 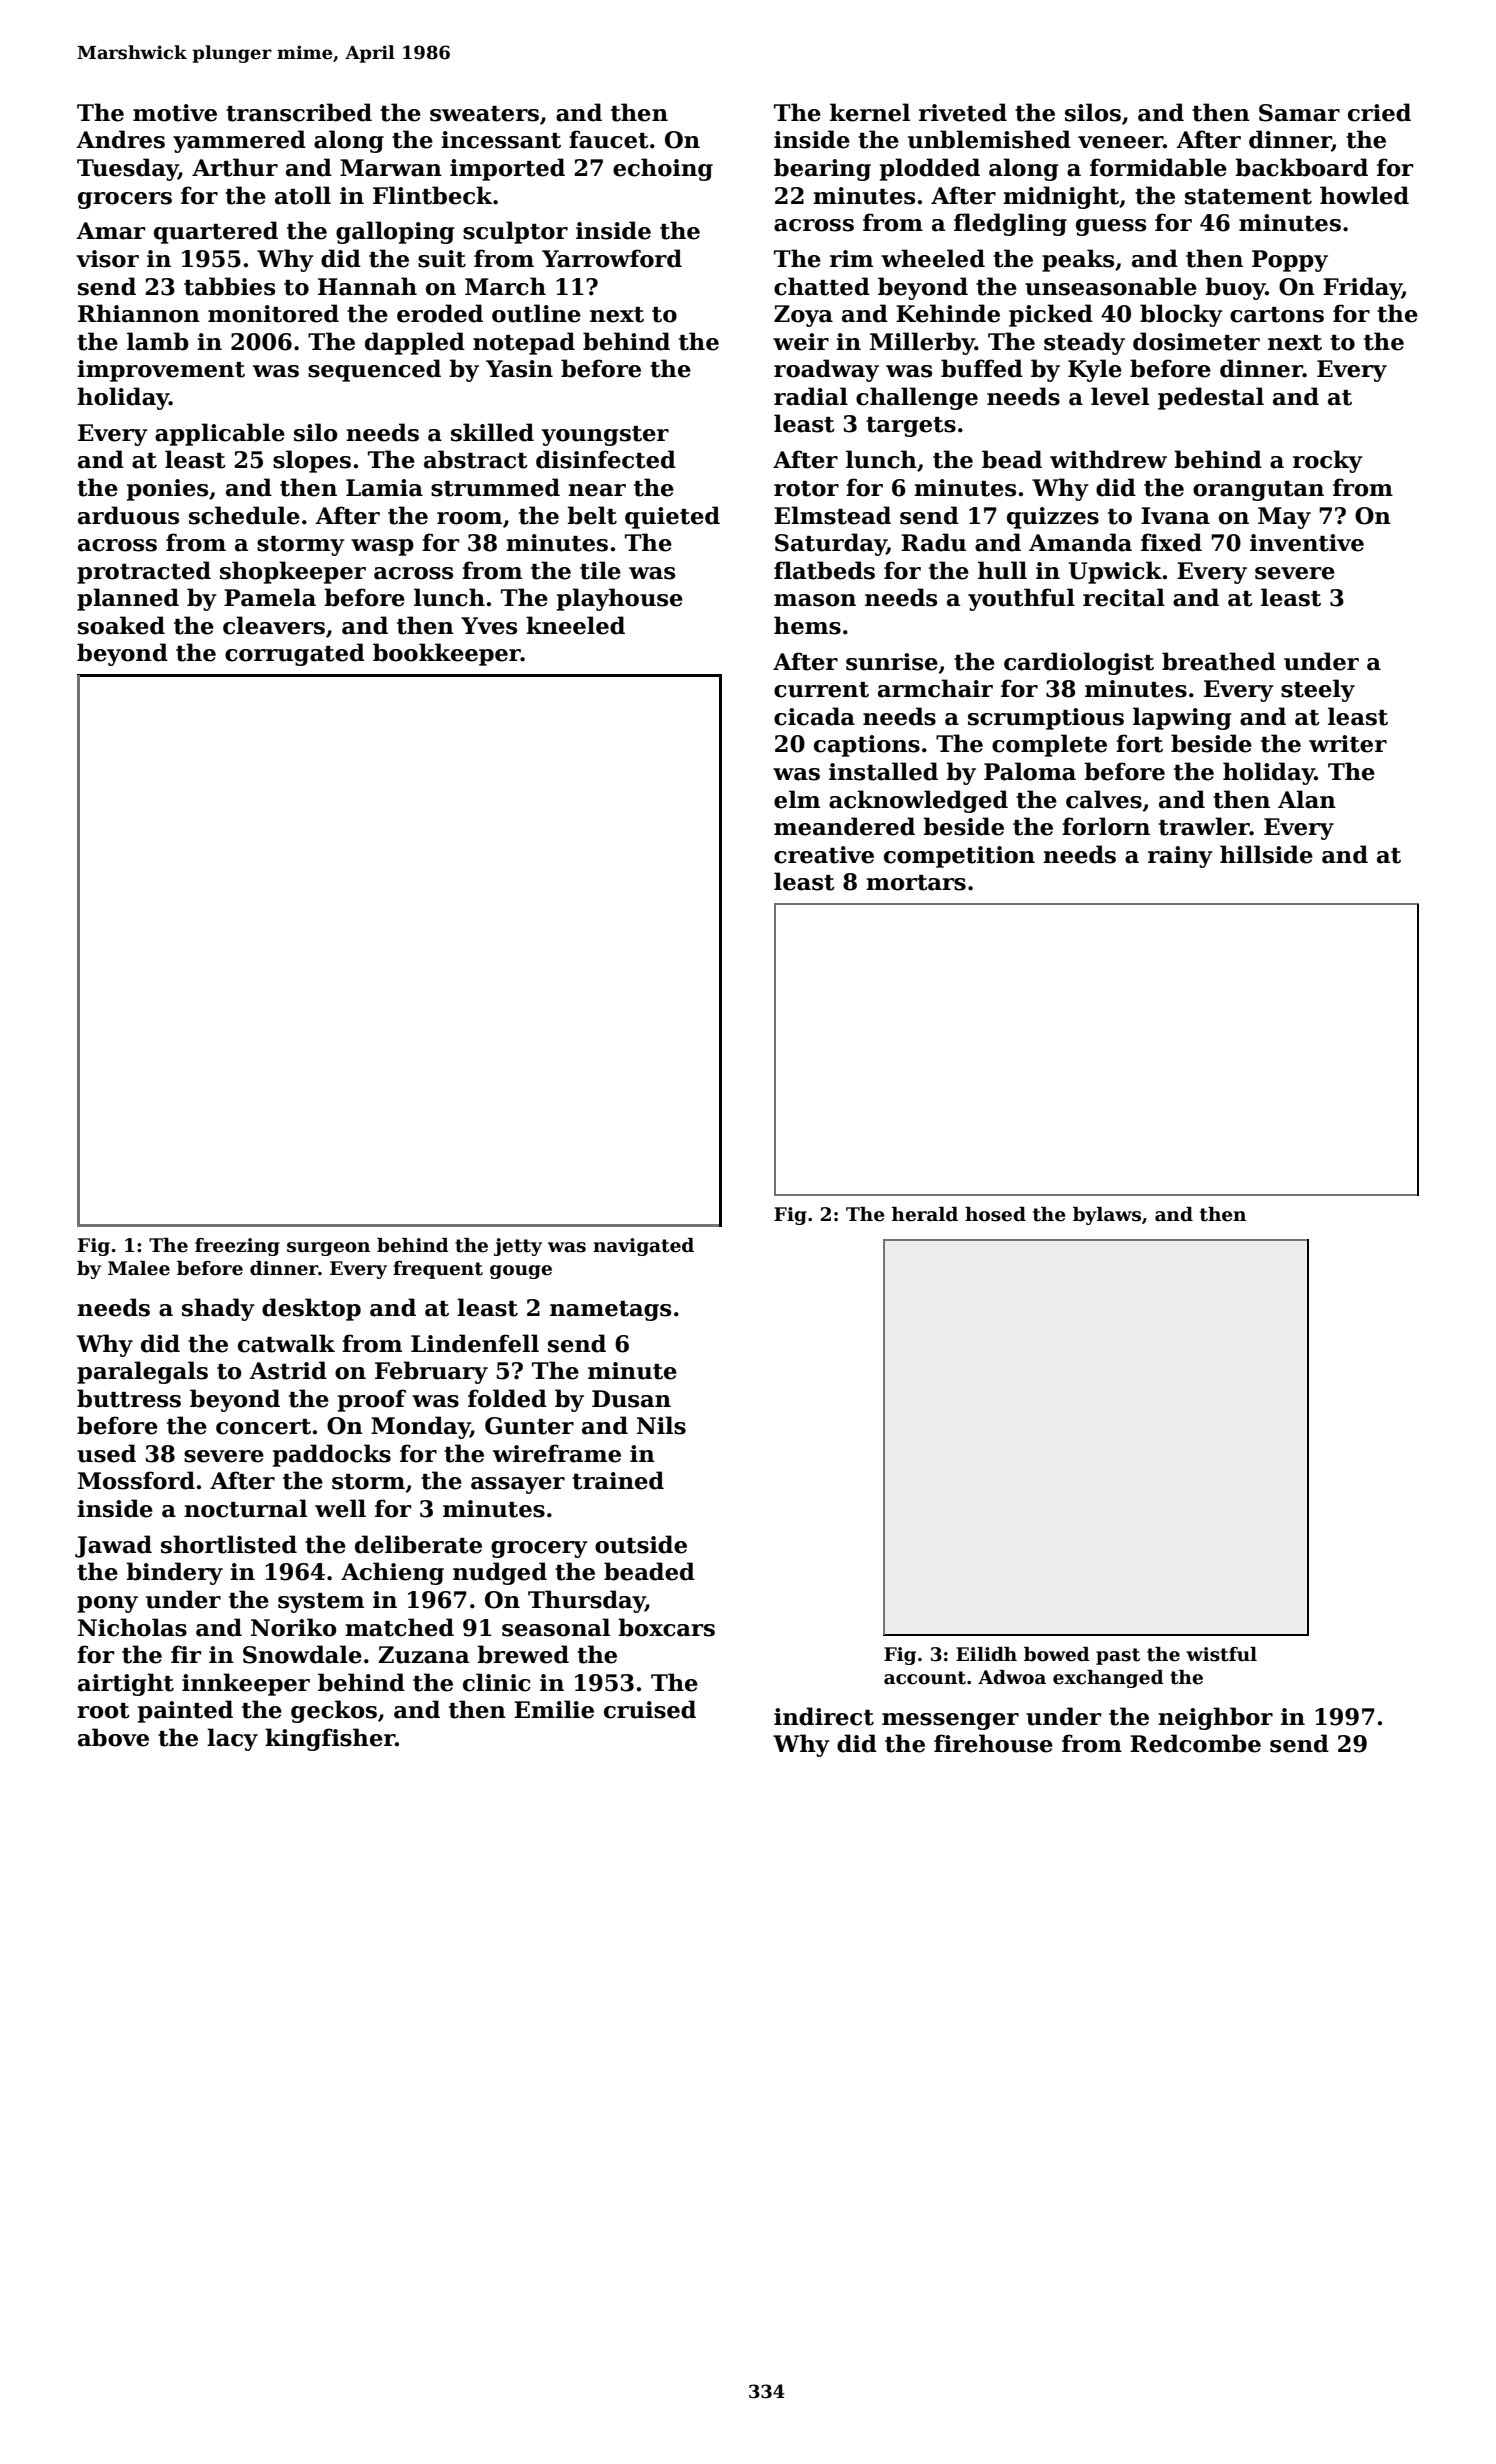 I want to click on navigated, so click(x=643, y=1247).
